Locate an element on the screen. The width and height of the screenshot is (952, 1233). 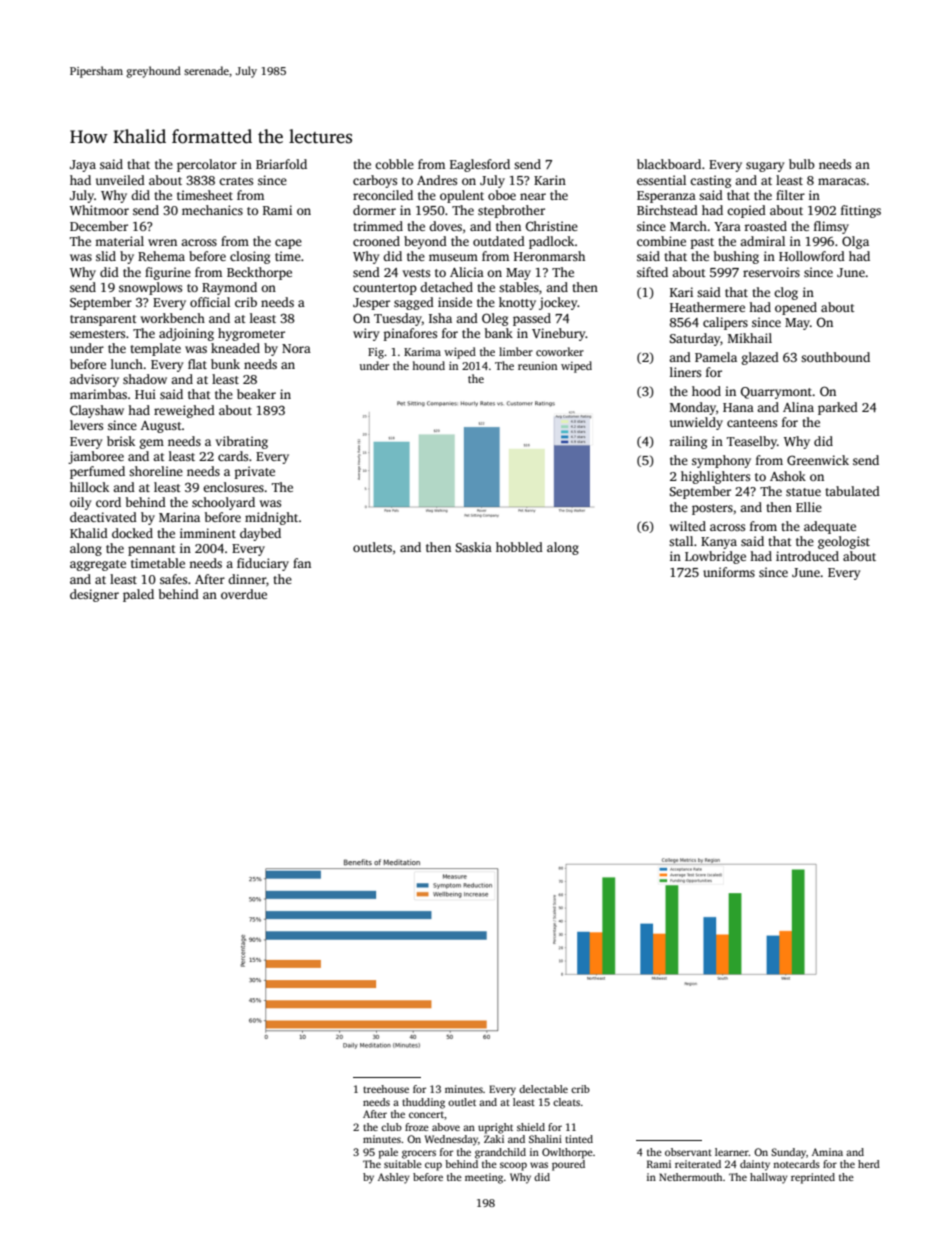
Jaya is located at coordinates (83, 166).
